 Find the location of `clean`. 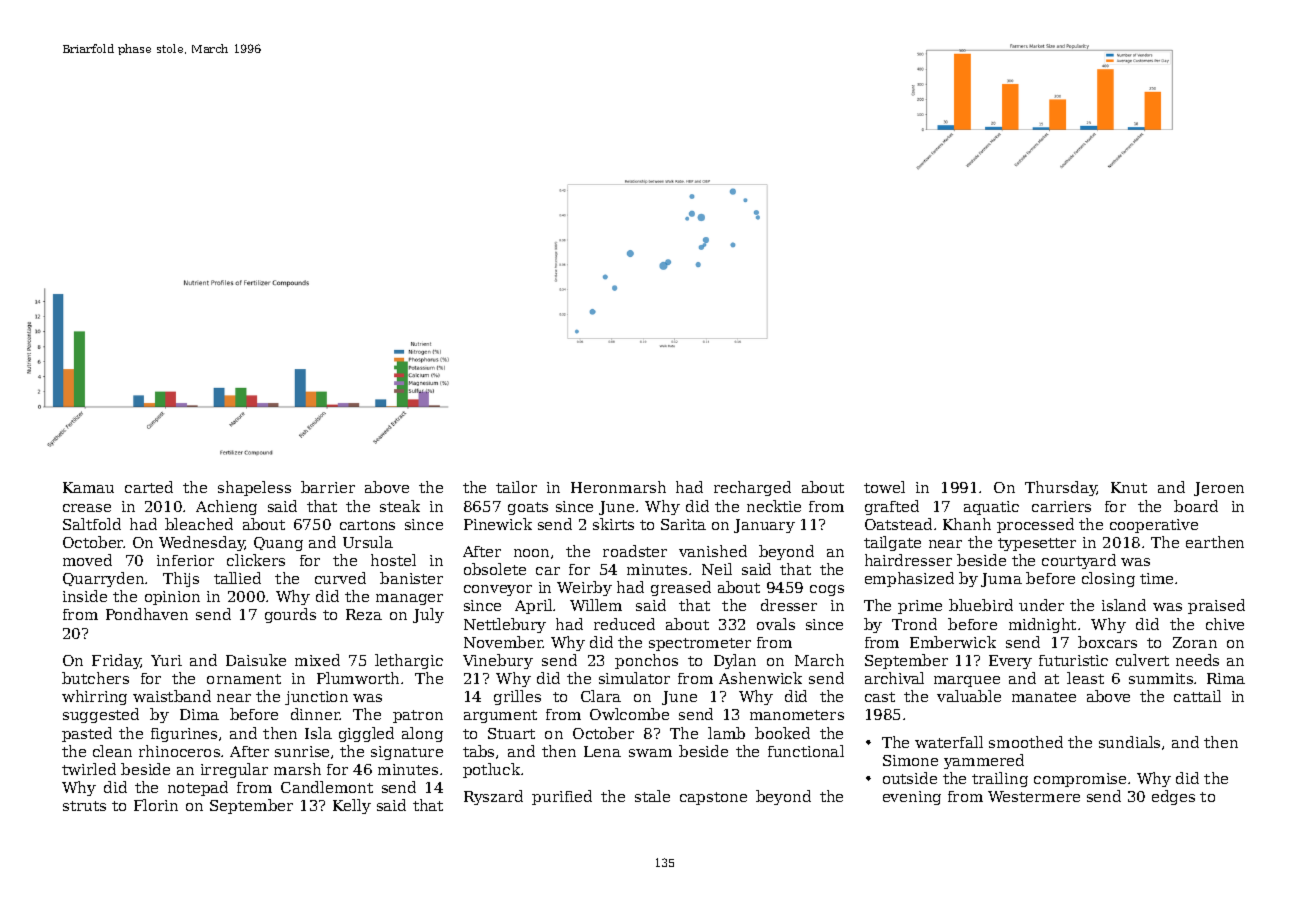

clean is located at coordinates (112, 751).
